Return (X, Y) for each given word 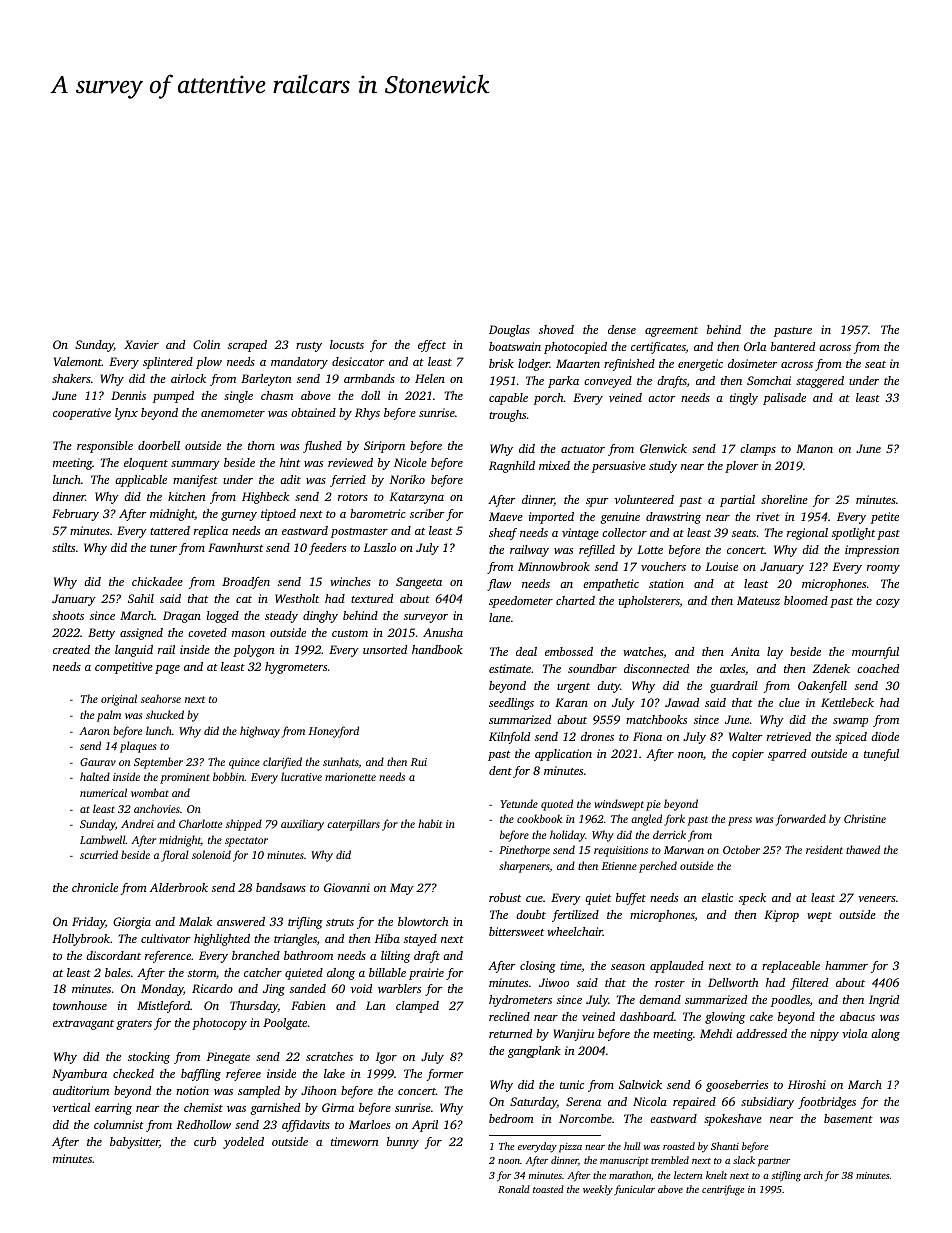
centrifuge (723, 1190)
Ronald (514, 1189)
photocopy (219, 1024)
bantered (793, 346)
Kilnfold (509, 738)
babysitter (134, 1143)
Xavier (141, 344)
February (75, 515)
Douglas (509, 331)
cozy (888, 603)
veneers (877, 899)
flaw (499, 585)
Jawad (682, 702)
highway (260, 732)
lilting (395, 957)
